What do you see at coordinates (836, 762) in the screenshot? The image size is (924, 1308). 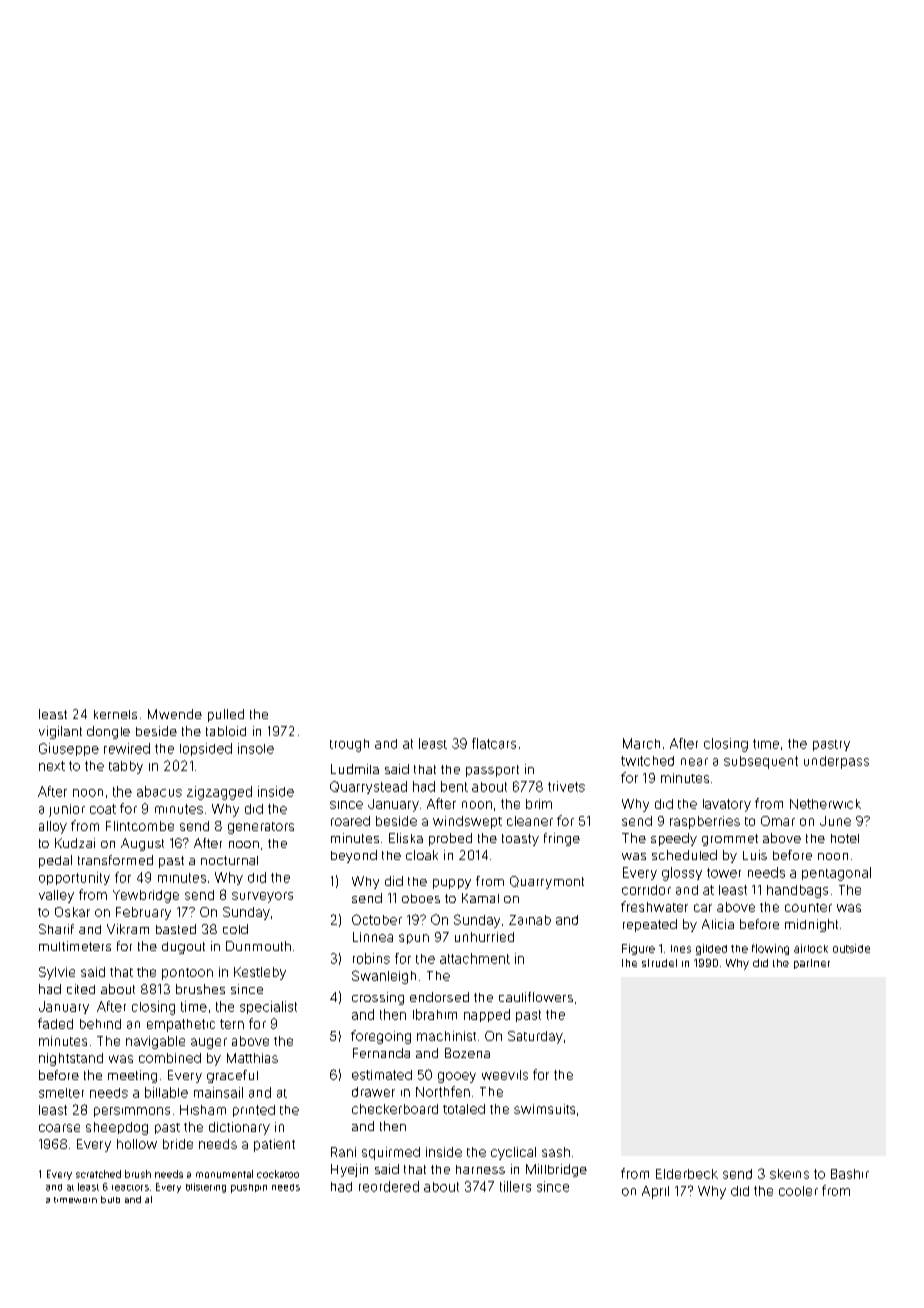 I see `underpass` at bounding box center [836, 762].
